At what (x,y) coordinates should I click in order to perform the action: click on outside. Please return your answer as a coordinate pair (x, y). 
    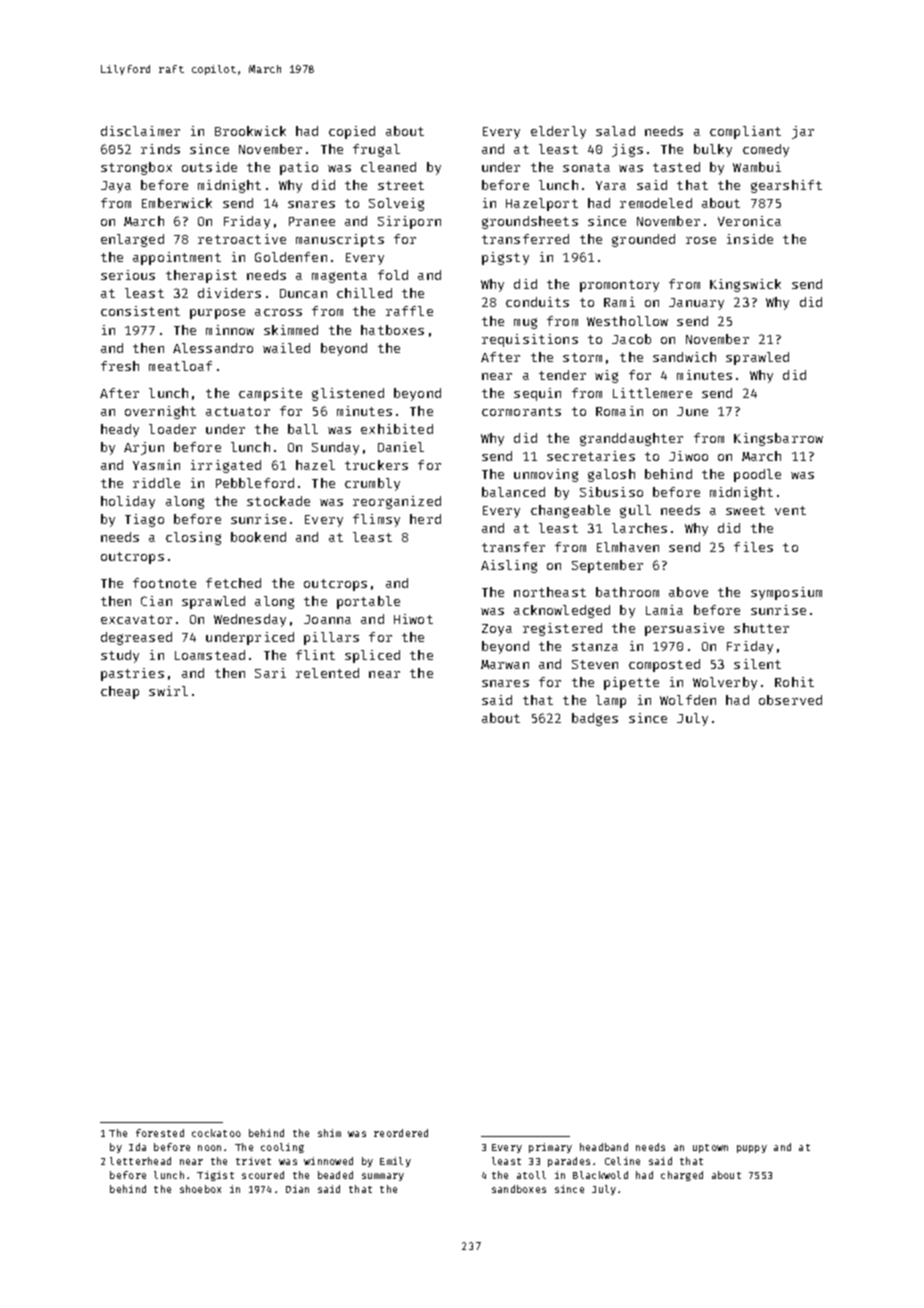
    Looking at the image, I should click on (209, 167).
